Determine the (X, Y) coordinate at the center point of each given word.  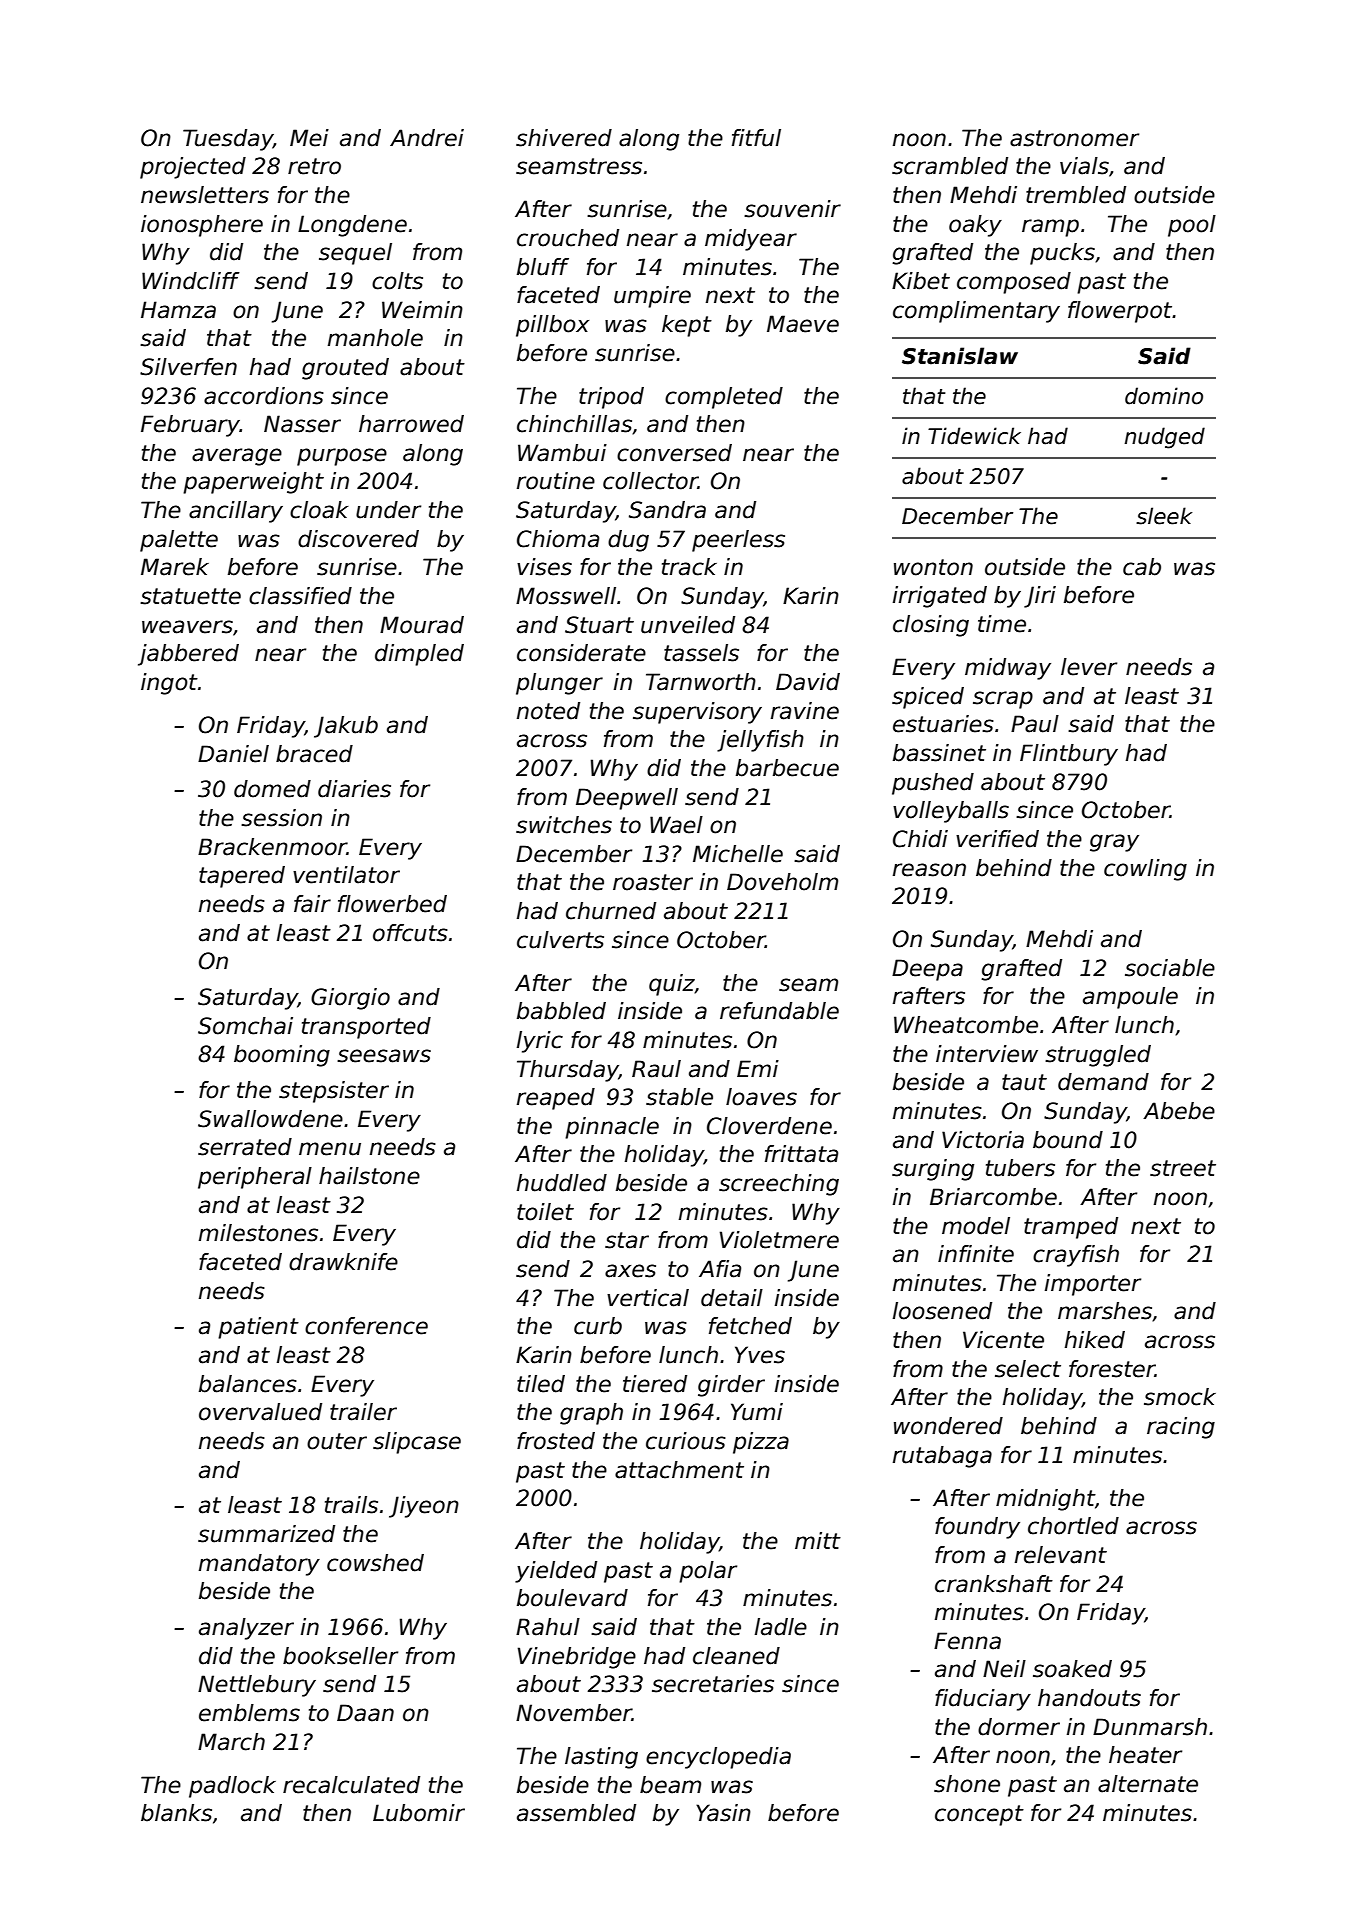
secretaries (713, 1684)
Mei (309, 138)
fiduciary (983, 1700)
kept (687, 326)
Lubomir (419, 1813)
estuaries (943, 724)
